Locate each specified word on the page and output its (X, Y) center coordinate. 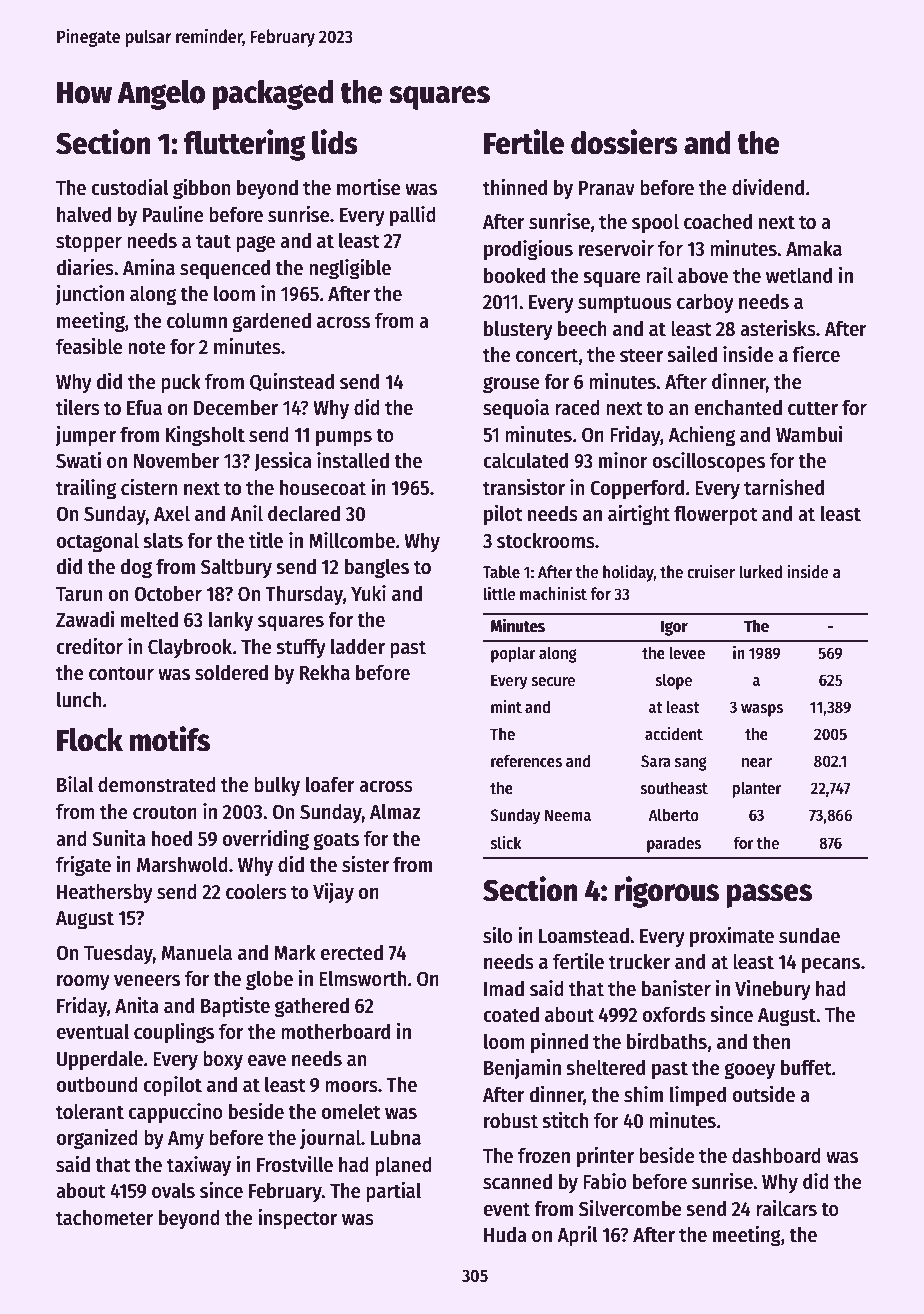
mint (506, 707)
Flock (90, 740)
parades (674, 844)
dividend (768, 187)
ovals (173, 1191)
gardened (271, 322)
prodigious (528, 250)
